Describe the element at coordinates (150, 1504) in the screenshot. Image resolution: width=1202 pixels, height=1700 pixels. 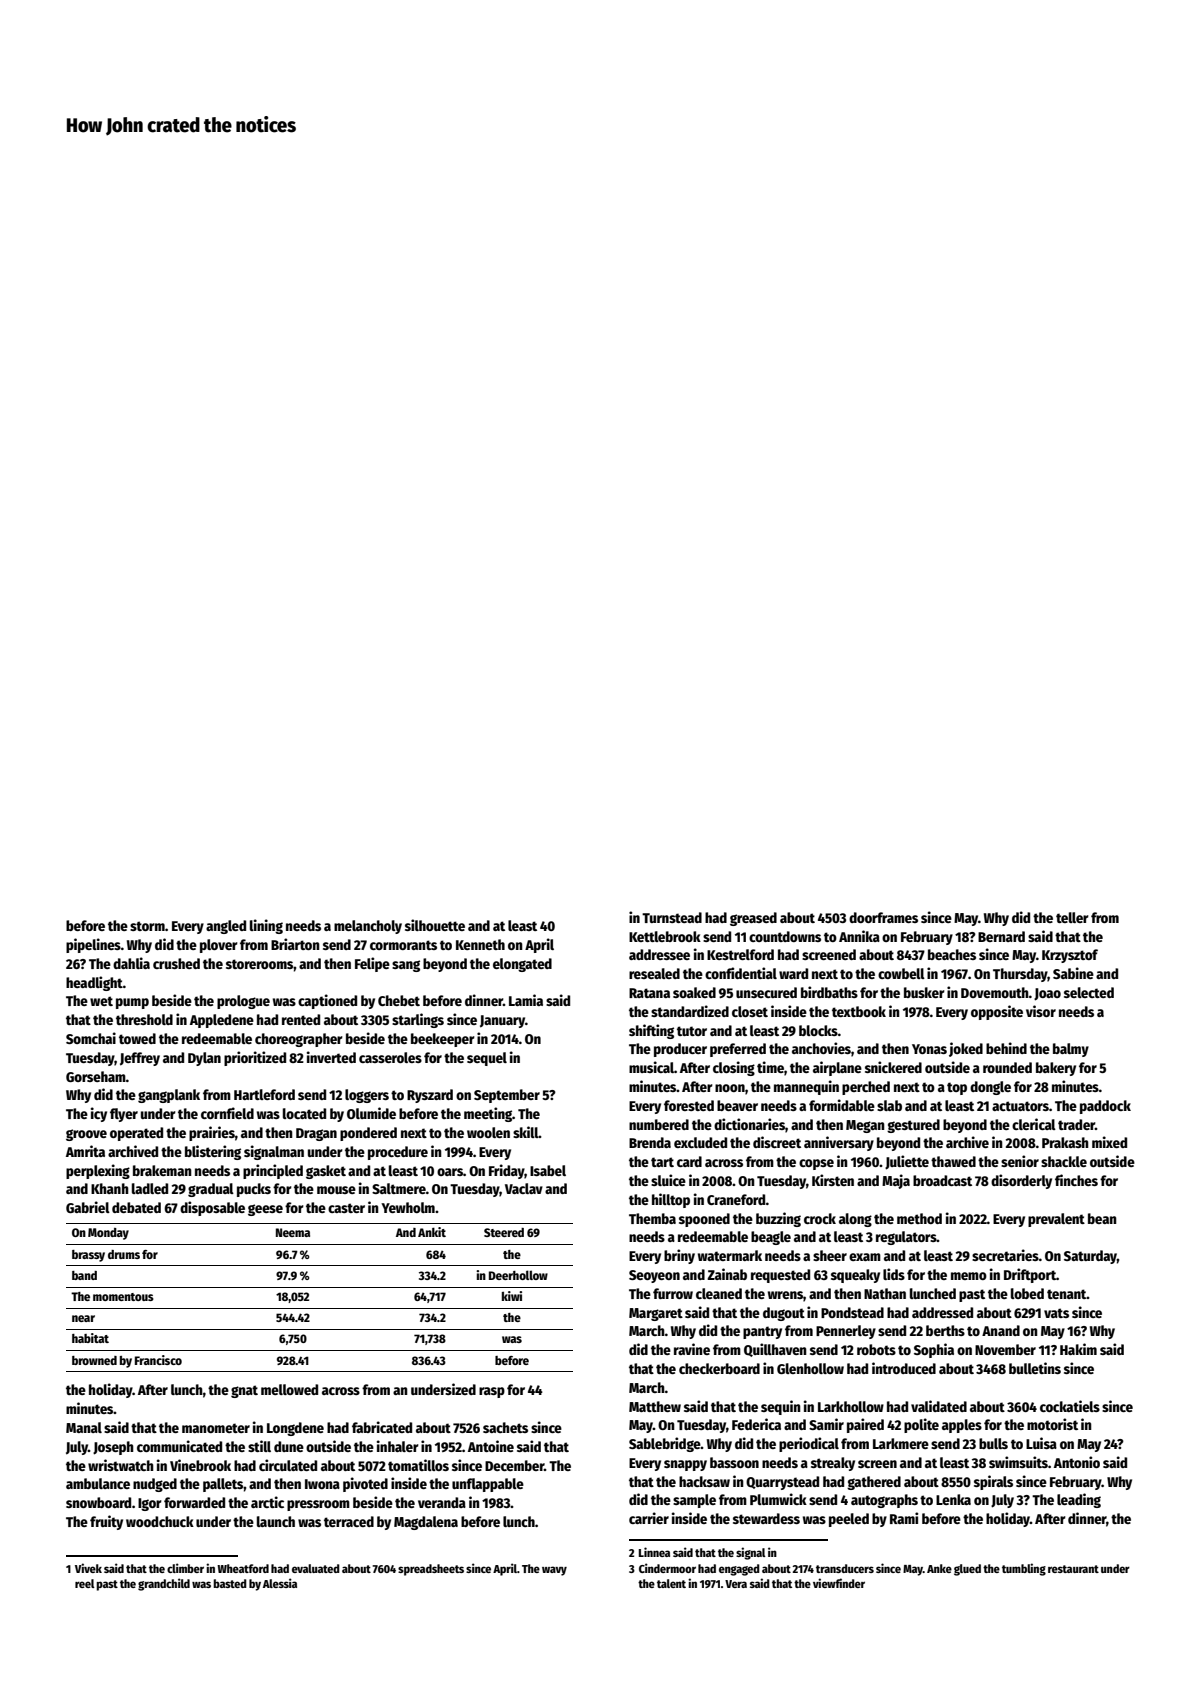
I see `Igor` at that location.
